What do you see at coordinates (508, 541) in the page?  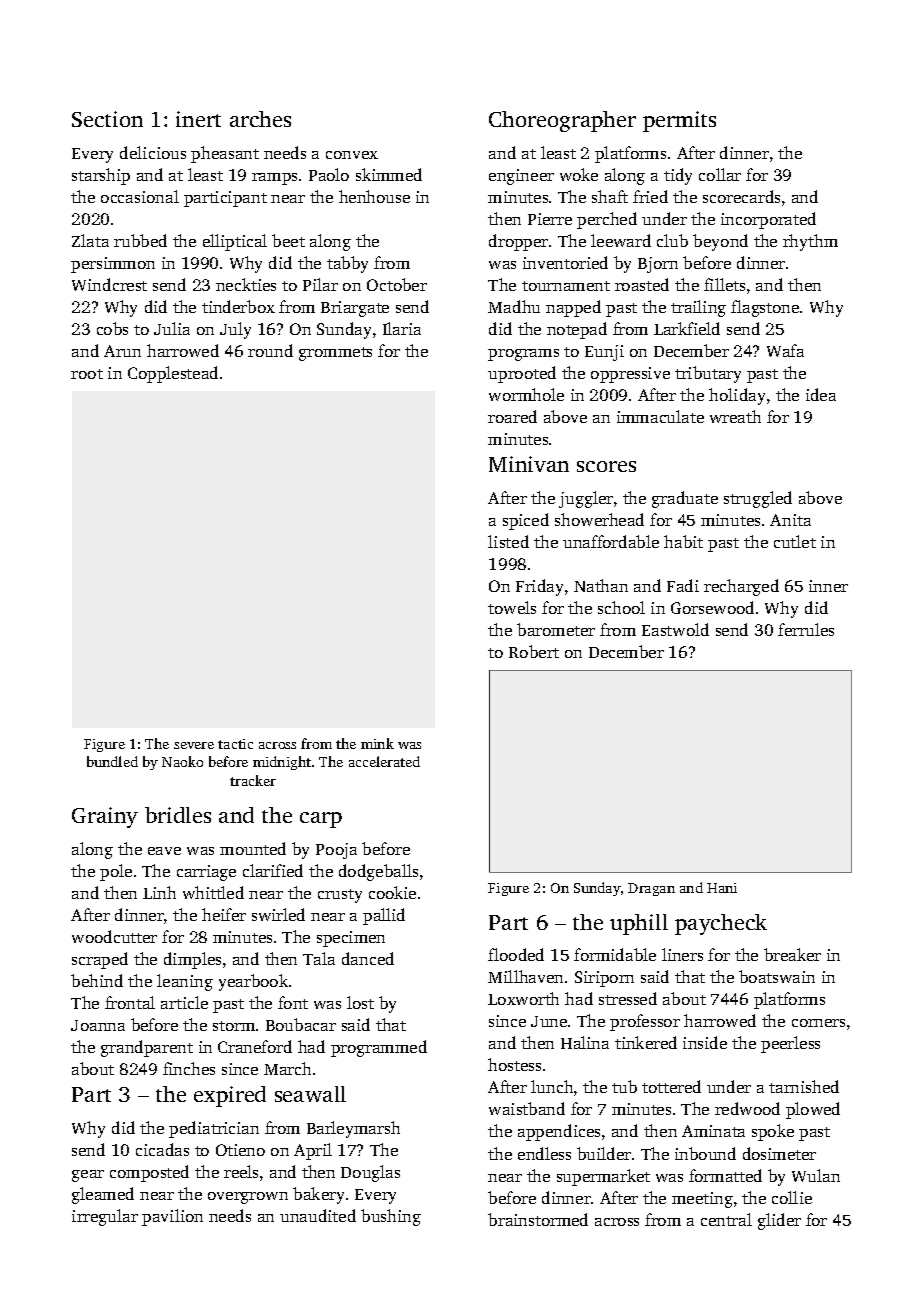 I see `listed` at bounding box center [508, 541].
